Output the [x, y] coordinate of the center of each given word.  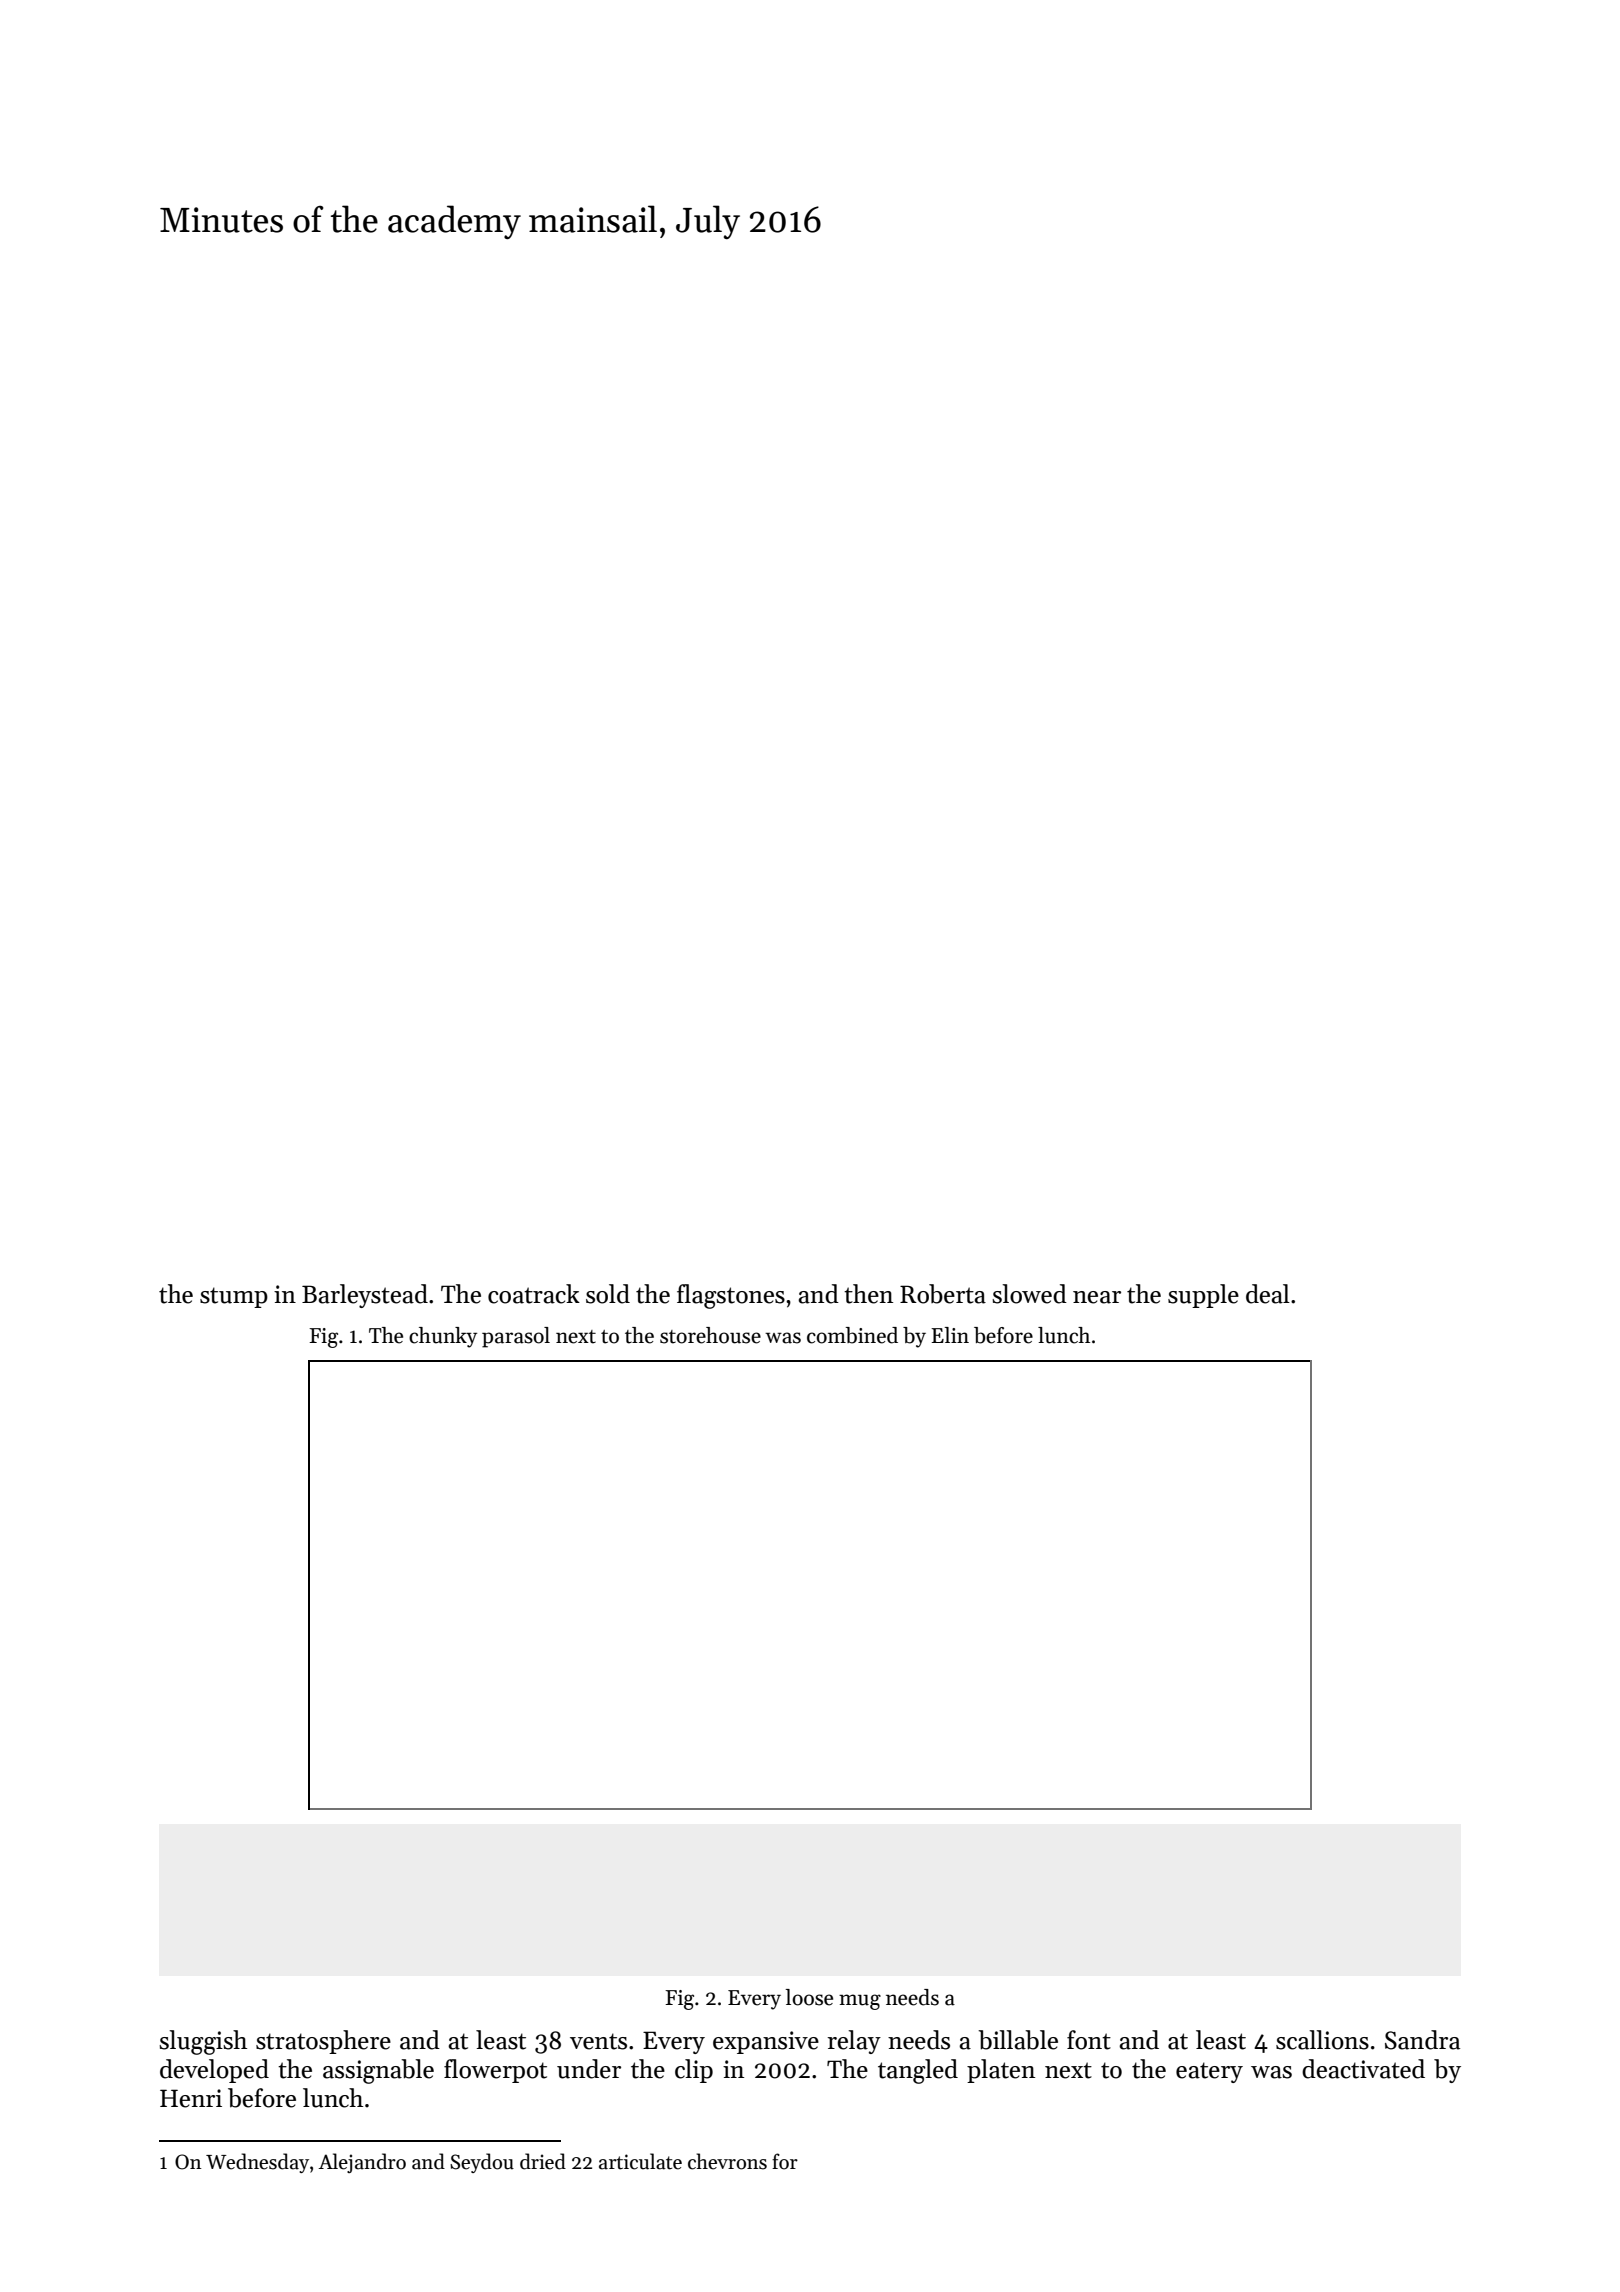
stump [234, 1297]
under [589, 2069]
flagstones [731, 1296]
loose [809, 1997]
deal [1268, 1294]
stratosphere [323, 2042]
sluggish [203, 2042]
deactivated [1363, 2069]
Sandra [1422, 2040]
